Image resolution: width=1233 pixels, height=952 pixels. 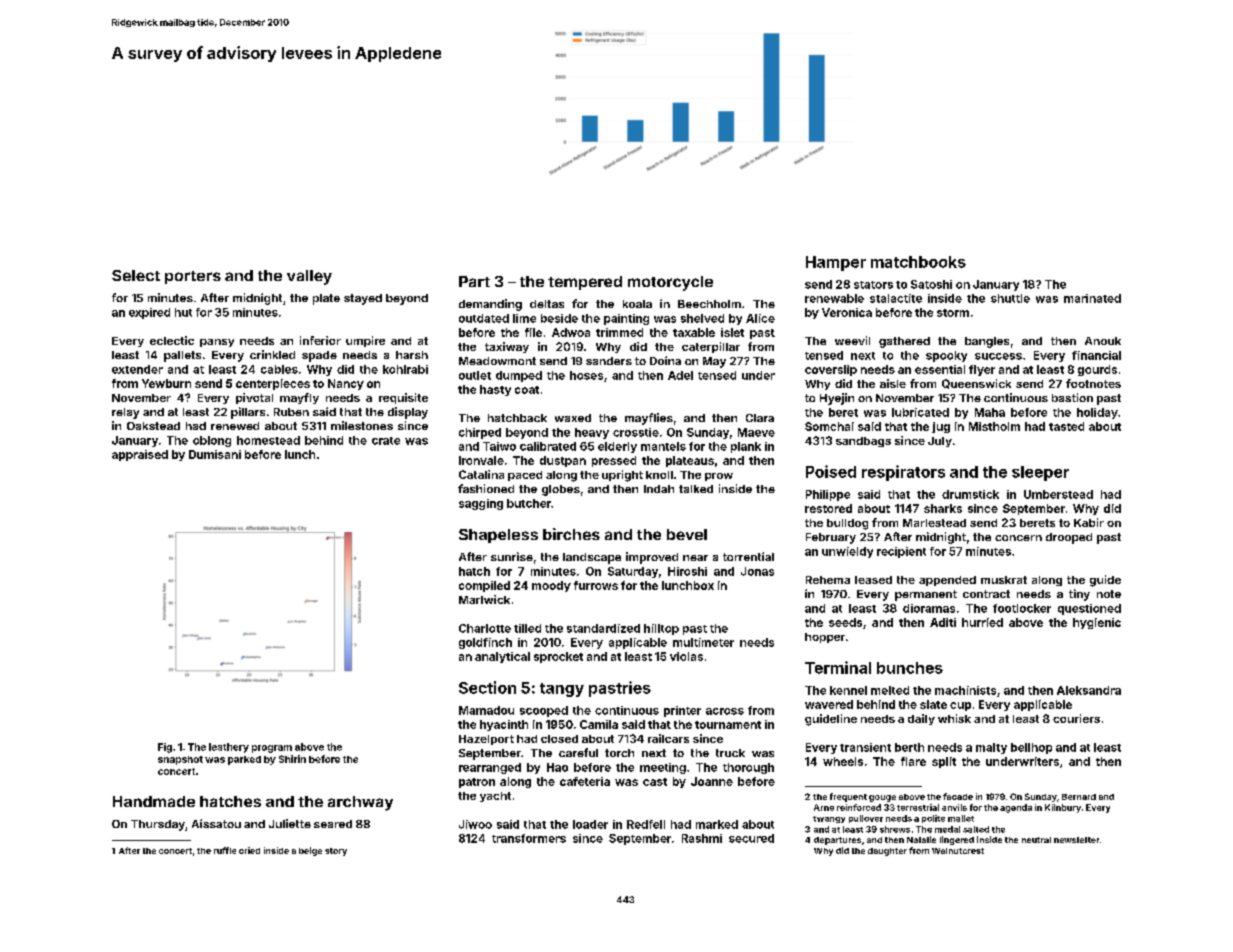 I want to click on Handmade, so click(x=154, y=801).
